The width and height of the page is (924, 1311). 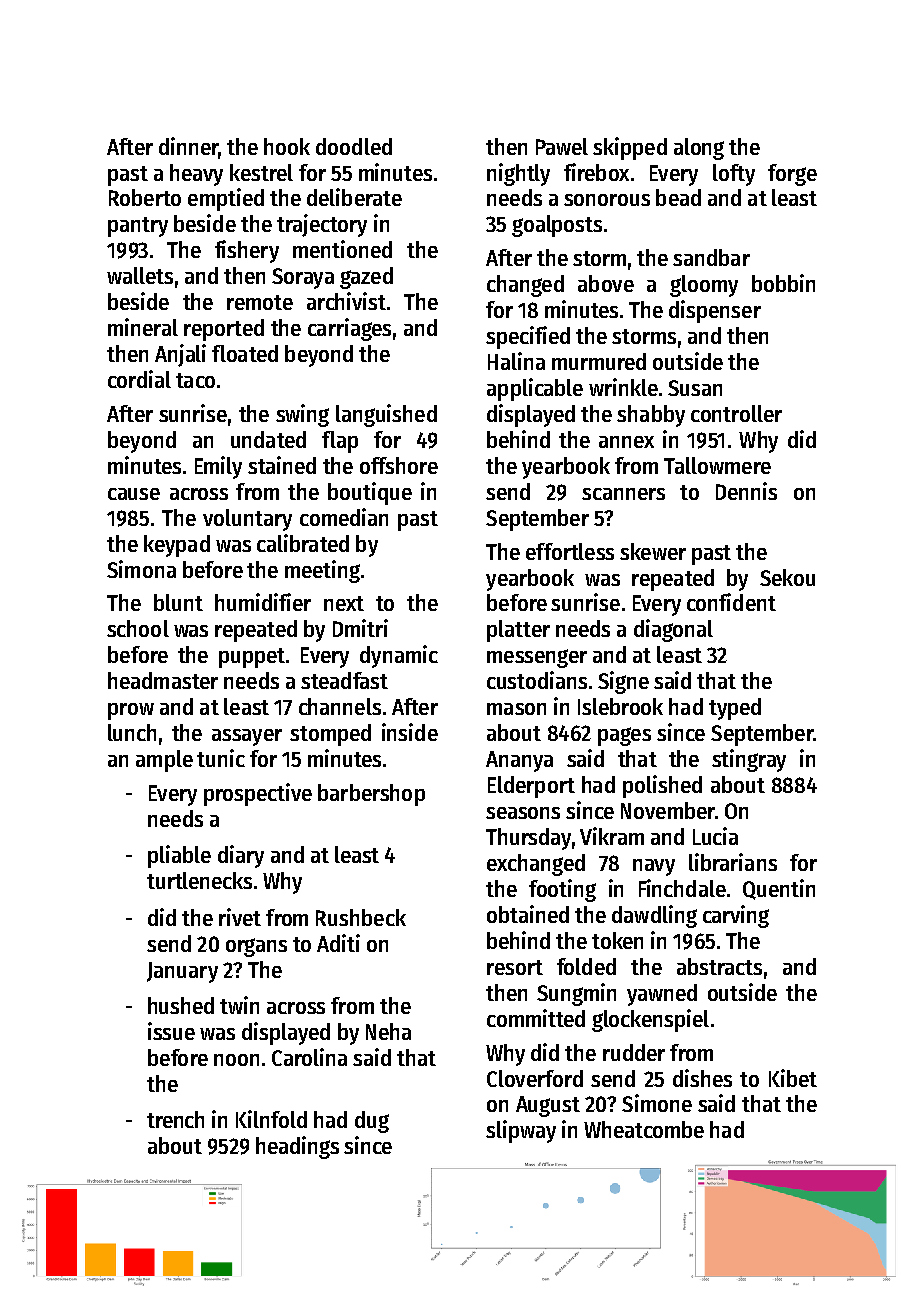 What do you see at coordinates (783, 283) in the page?
I see `bobbin` at bounding box center [783, 283].
